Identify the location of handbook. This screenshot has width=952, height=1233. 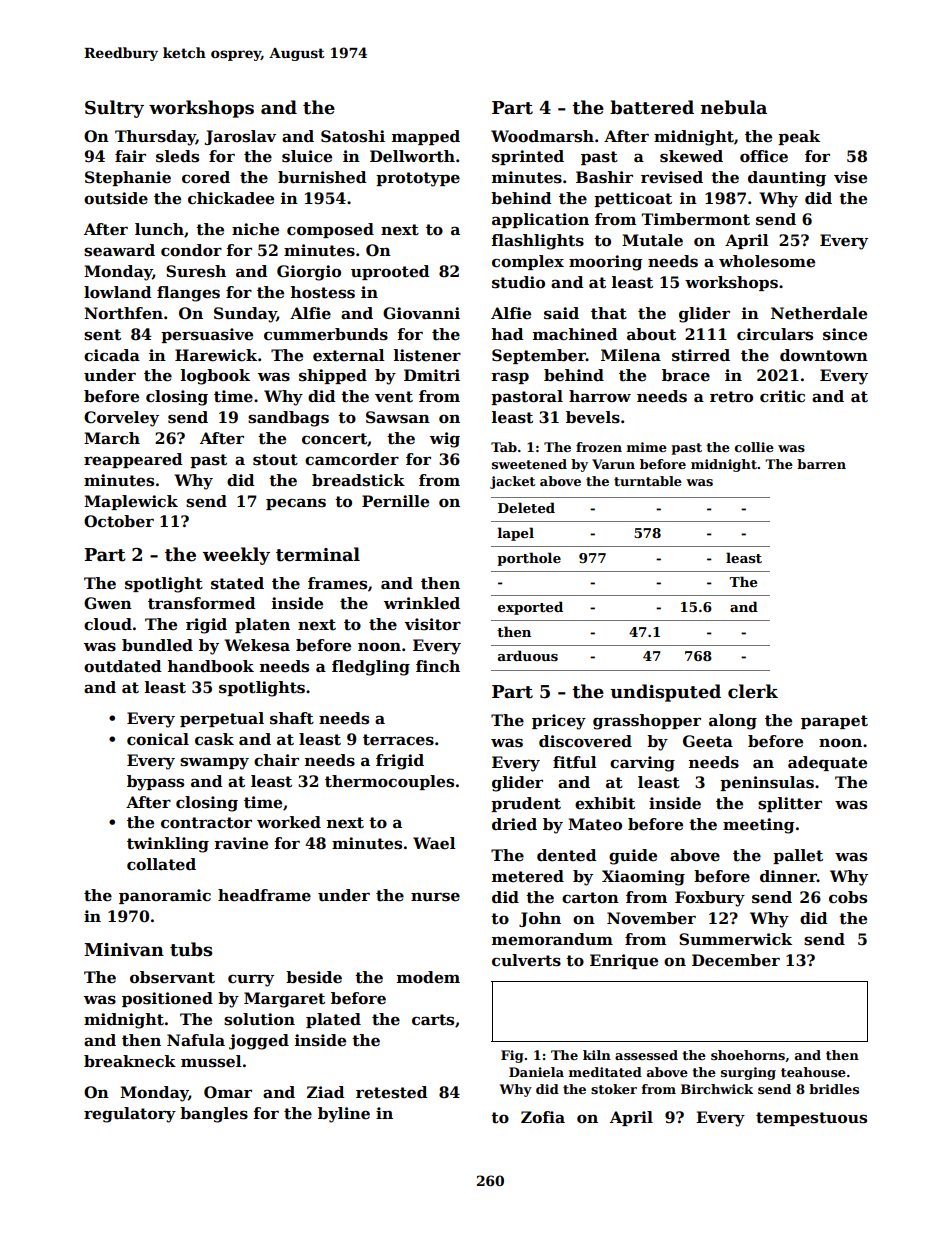
(211, 666).
